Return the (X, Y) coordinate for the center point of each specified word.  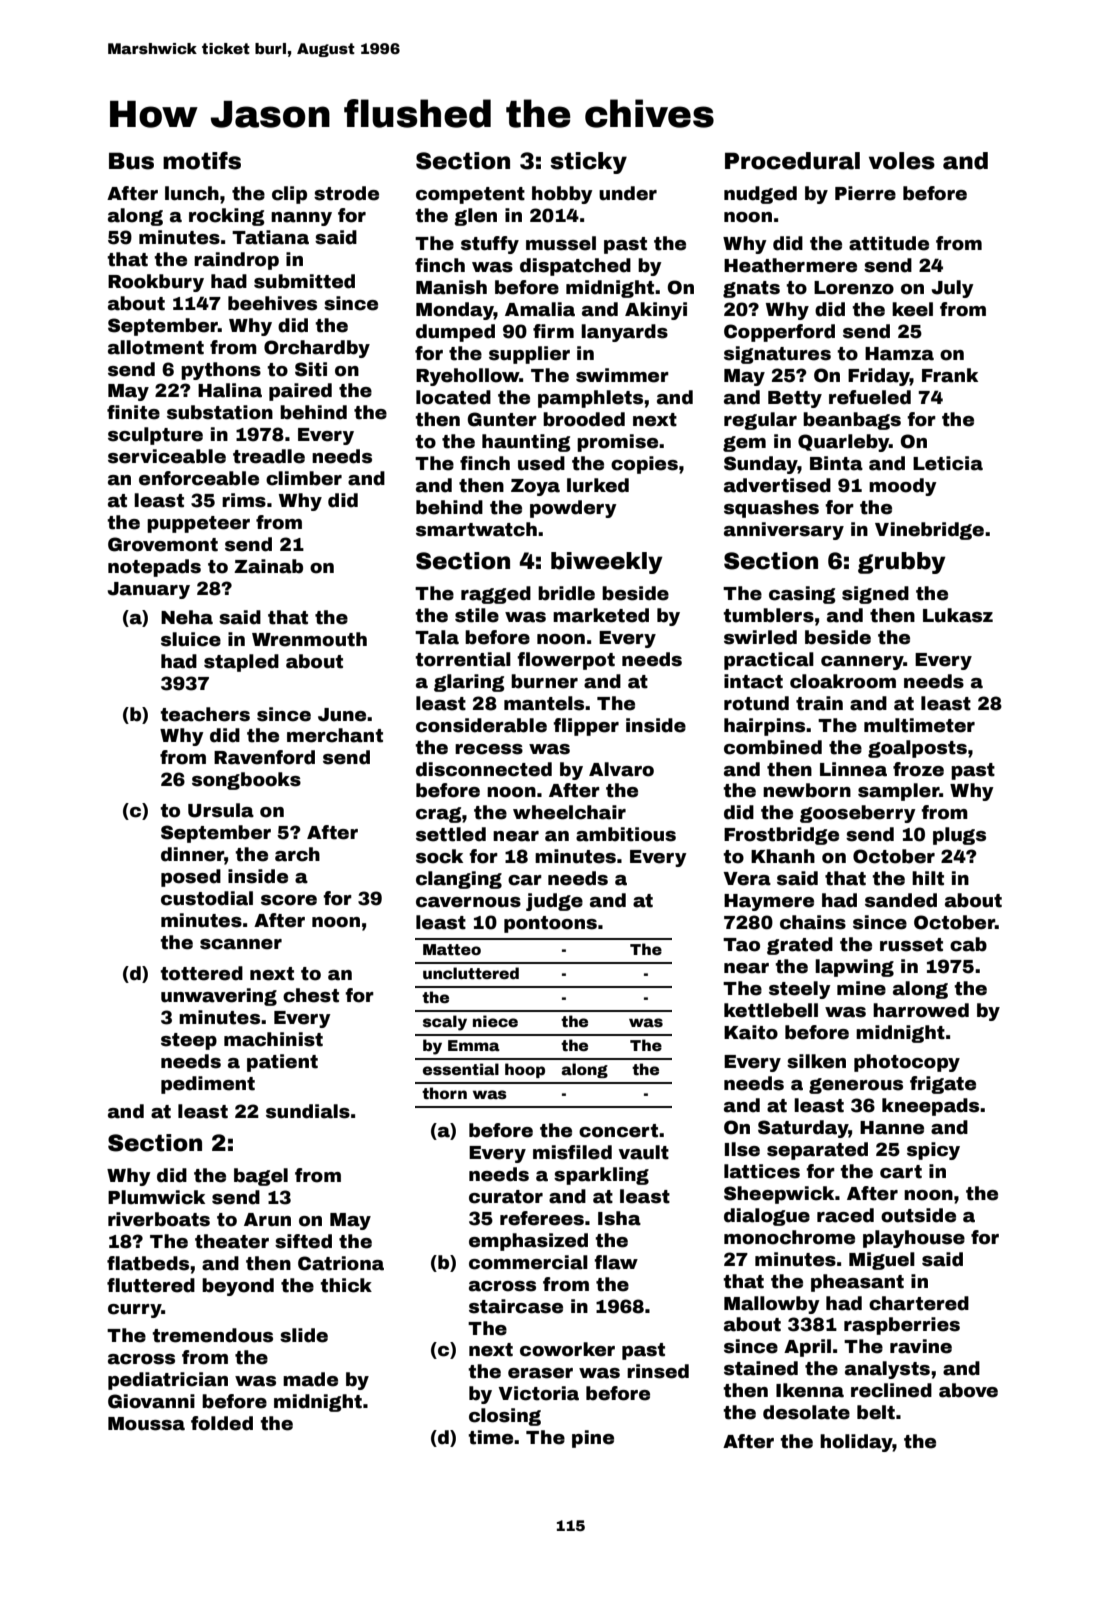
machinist (273, 1039)
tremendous (212, 1335)
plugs (959, 836)
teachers (205, 714)
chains (813, 922)
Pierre (865, 193)
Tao (741, 945)
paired (300, 392)
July (952, 289)
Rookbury (156, 283)
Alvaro (621, 769)
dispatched (575, 267)
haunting (526, 443)
